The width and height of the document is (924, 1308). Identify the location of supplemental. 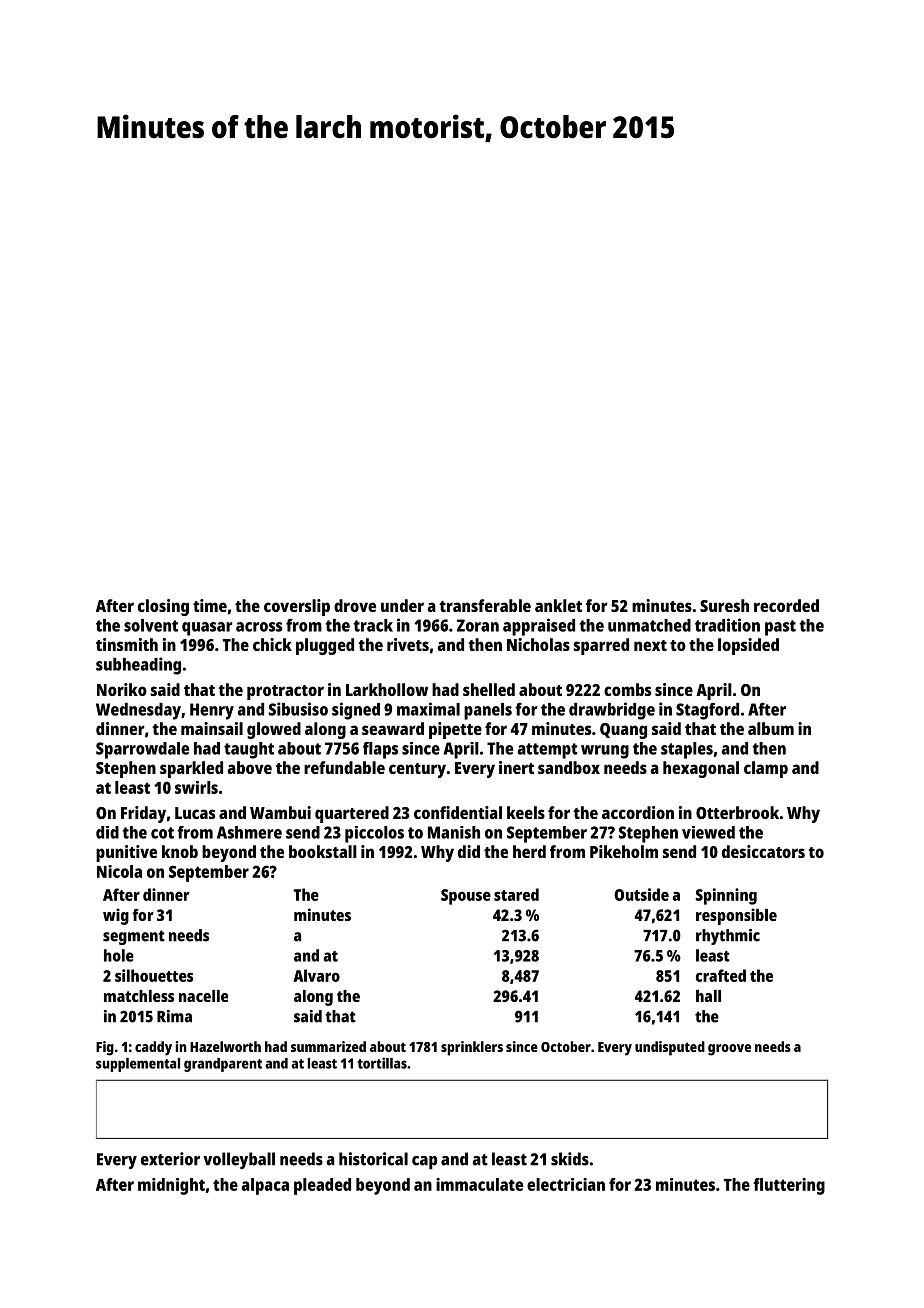
(138, 1065).
